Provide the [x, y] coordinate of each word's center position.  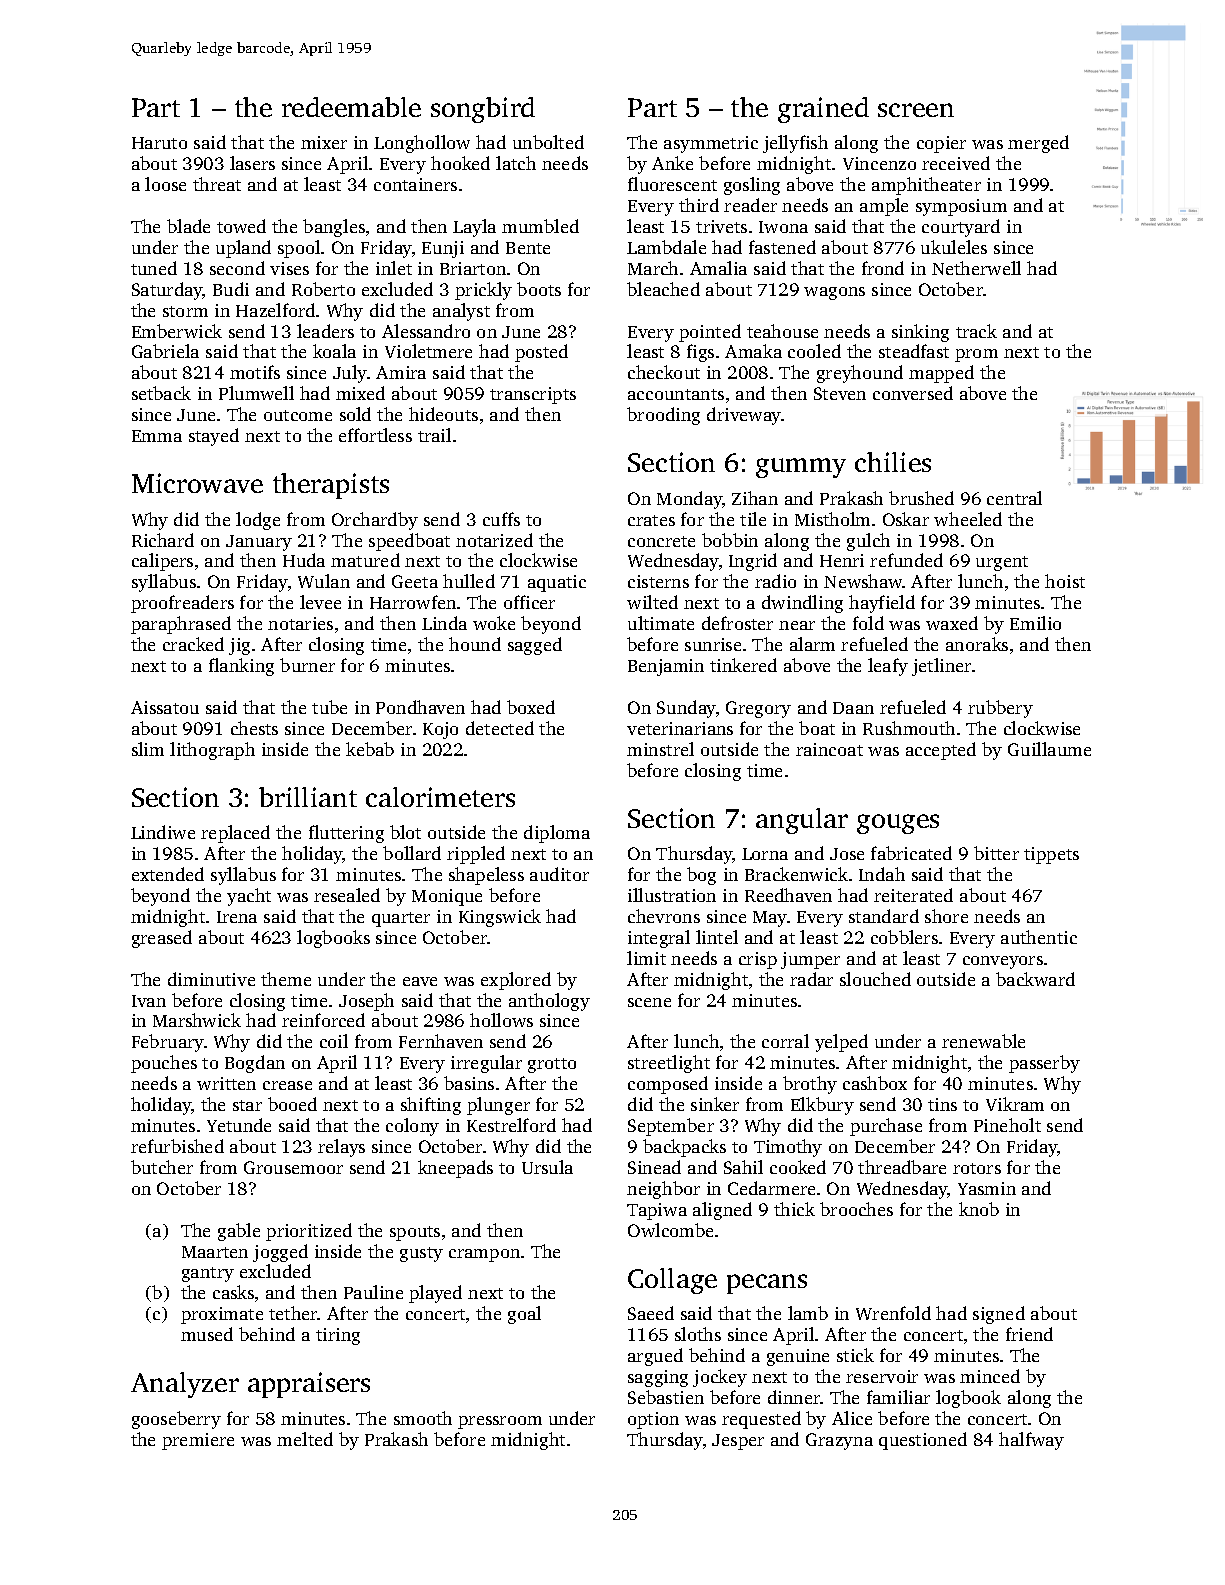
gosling [752, 186]
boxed [531, 707]
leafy [888, 667]
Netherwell [976, 268]
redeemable [351, 107]
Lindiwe [163, 832]
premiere [198, 1441]
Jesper [738, 1442]
